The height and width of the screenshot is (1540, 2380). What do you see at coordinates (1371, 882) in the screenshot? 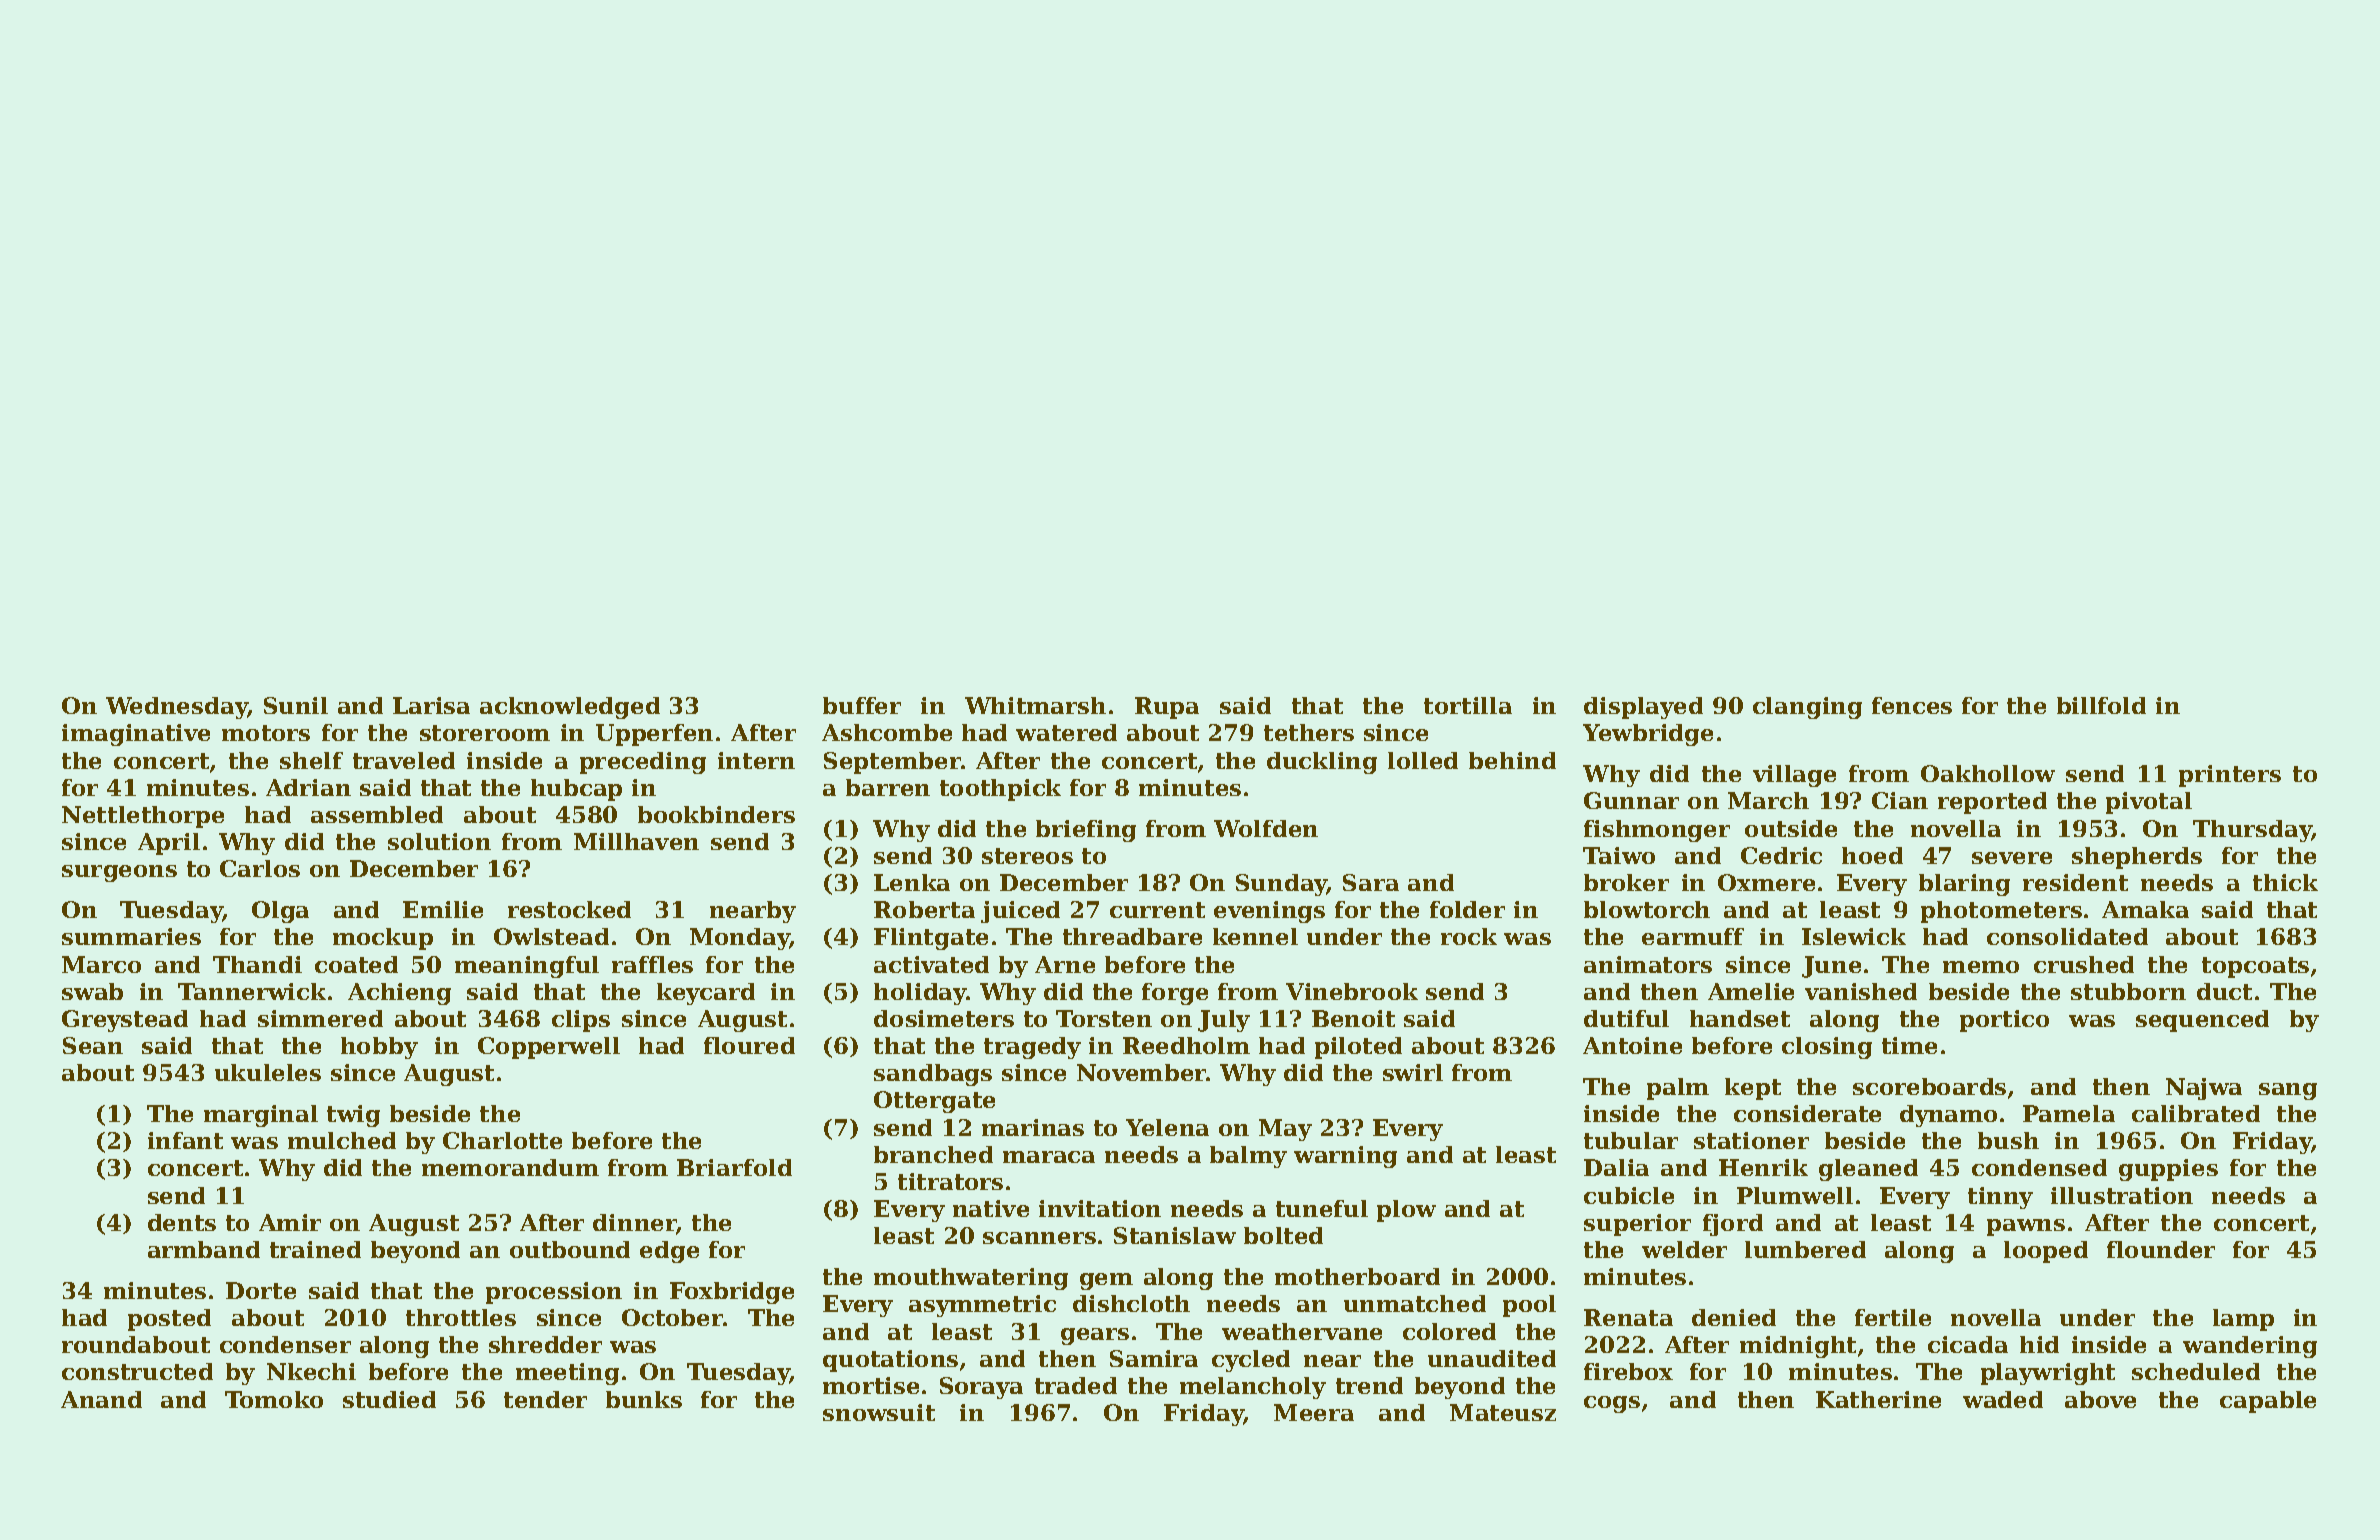
I see `Sara` at bounding box center [1371, 882].
